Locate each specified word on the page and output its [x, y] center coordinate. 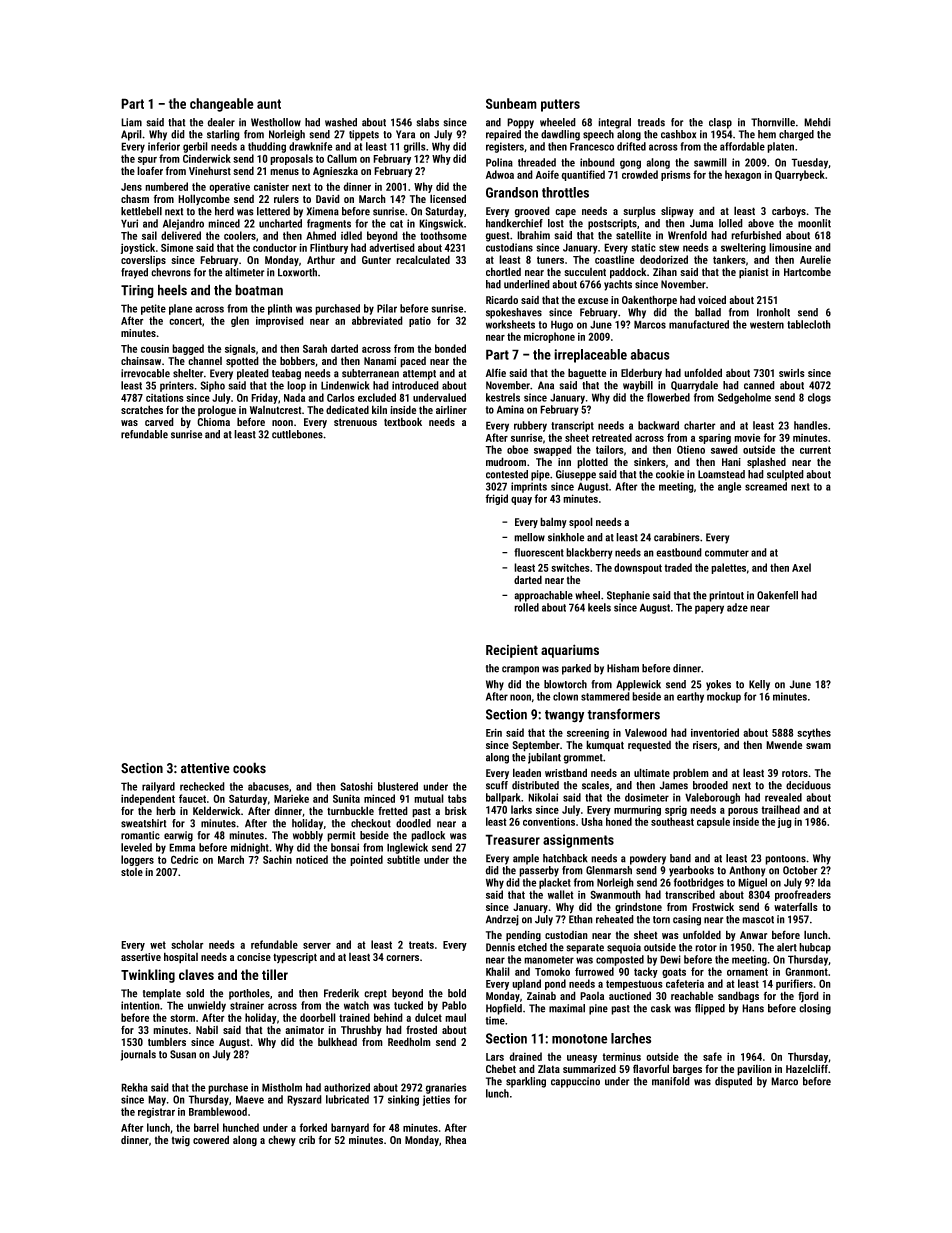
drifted [631, 146]
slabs [427, 122]
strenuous [355, 422]
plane [181, 309]
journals [138, 1055]
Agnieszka [335, 172]
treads [651, 122]
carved [159, 421]
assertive [141, 957]
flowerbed [668, 397]
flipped [710, 1009]
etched [532, 947]
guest [497, 237]
